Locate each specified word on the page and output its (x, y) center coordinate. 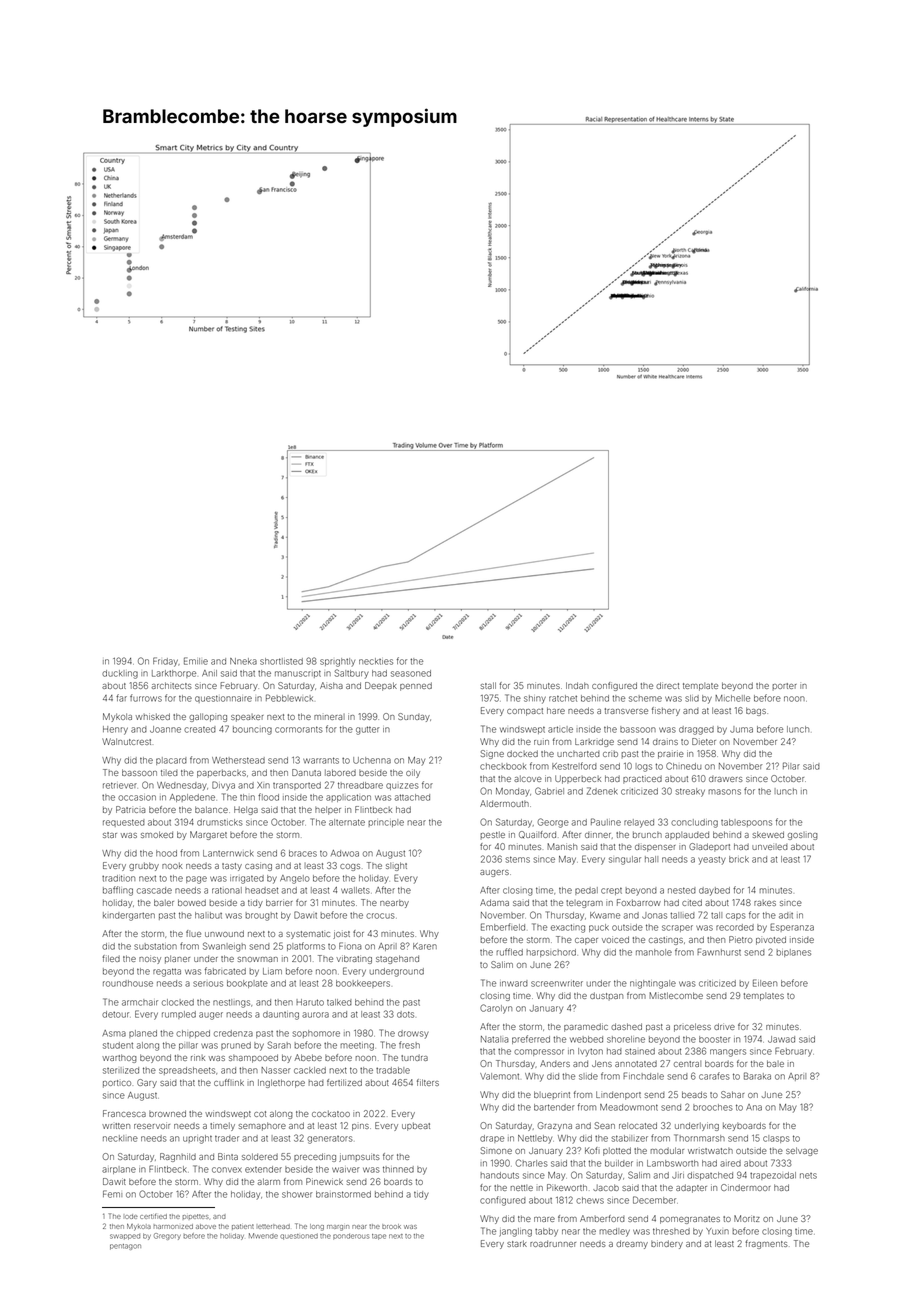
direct (667, 685)
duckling (120, 674)
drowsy (413, 1034)
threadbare (360, 785)
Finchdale (643, 1076)
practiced (642, 780)
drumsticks (220, 822)
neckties (376, 661)
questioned (299, 1236)
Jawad (781, 1039)
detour (115, 1014)
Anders (555, 1063)
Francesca (124, 1113)
